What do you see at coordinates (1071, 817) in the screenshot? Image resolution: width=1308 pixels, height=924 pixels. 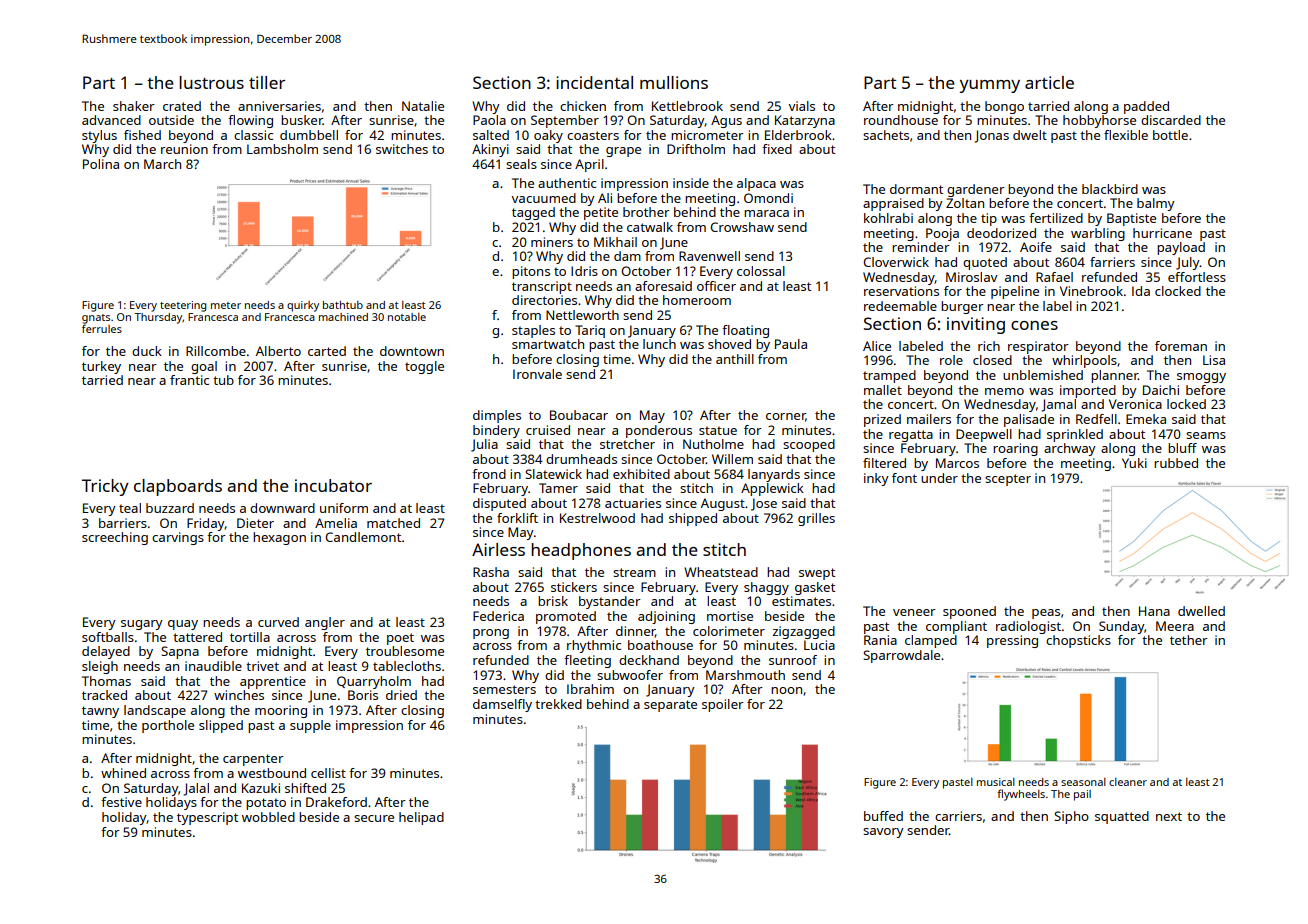 I see `Sipho` at bounding box center [1071, 817].
